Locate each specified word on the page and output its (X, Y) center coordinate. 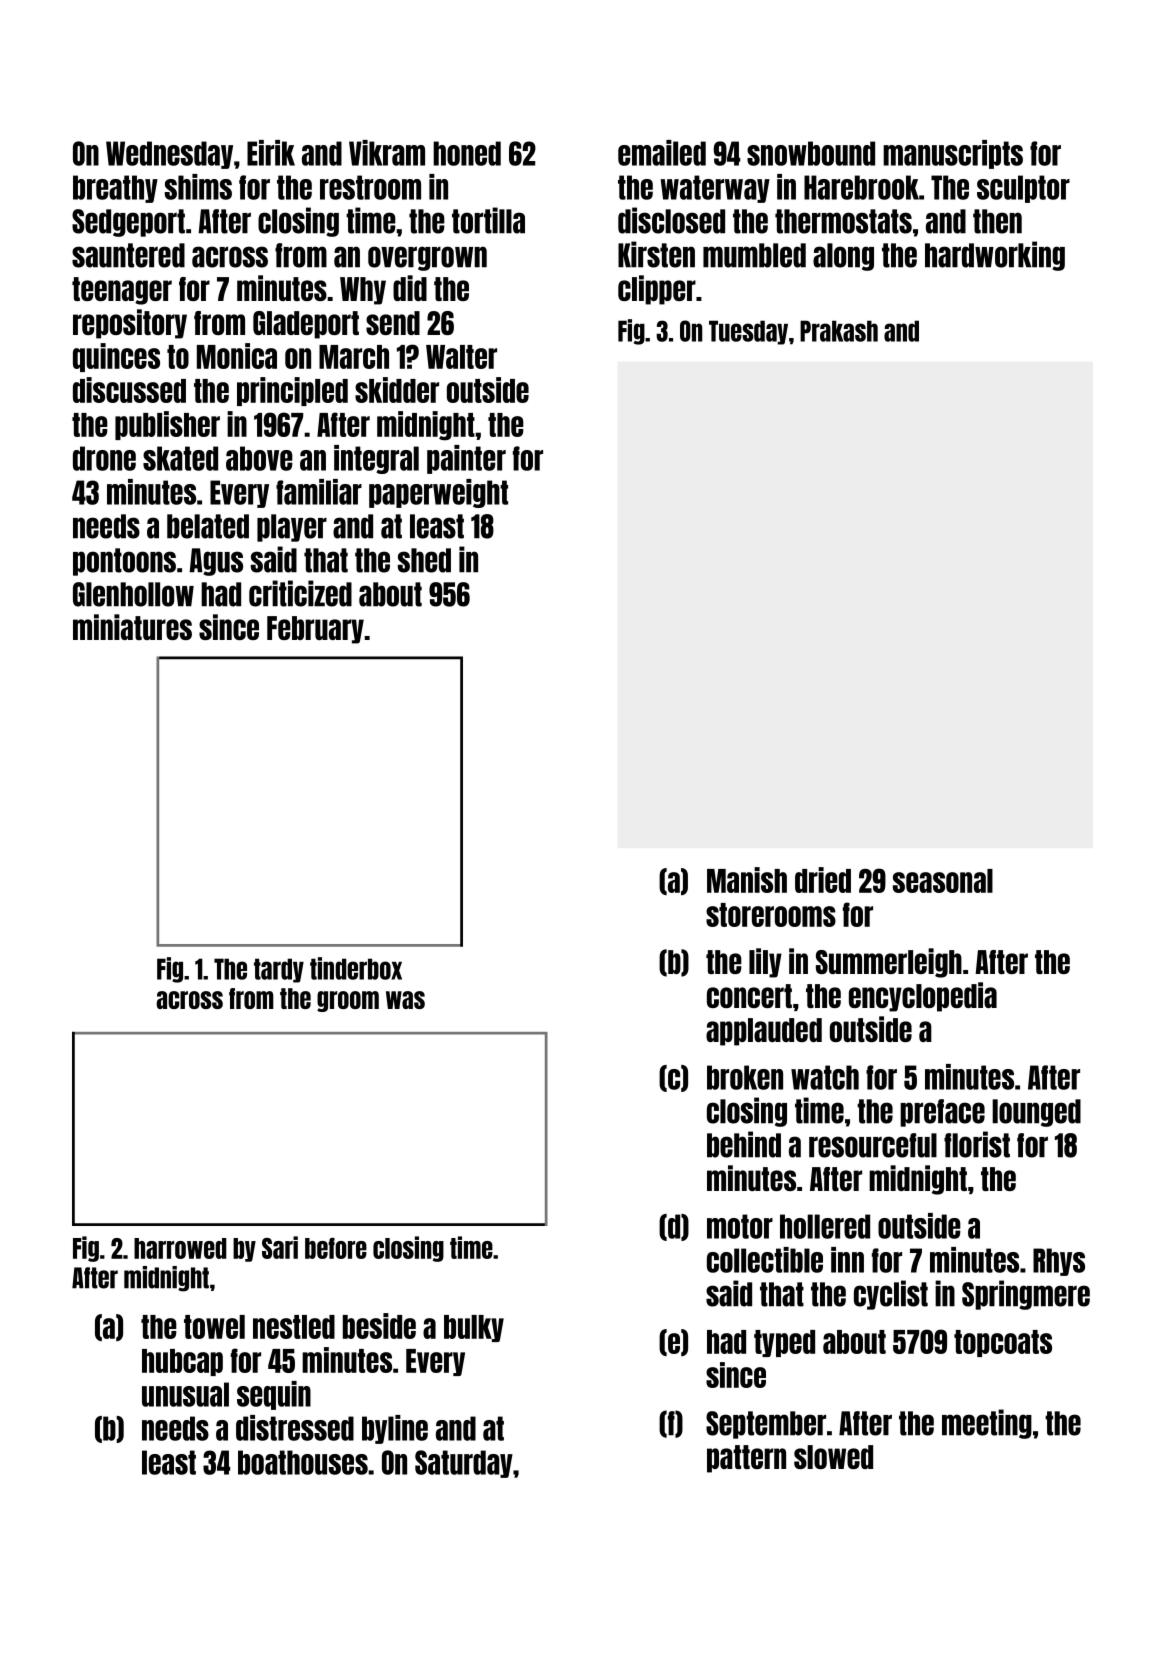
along (843, 257)
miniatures (132, 627)
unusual (185, 1394)
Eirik (271, 153)
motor (740, 1226)
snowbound (811, 153)
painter (466, 459)
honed (467, 153)
